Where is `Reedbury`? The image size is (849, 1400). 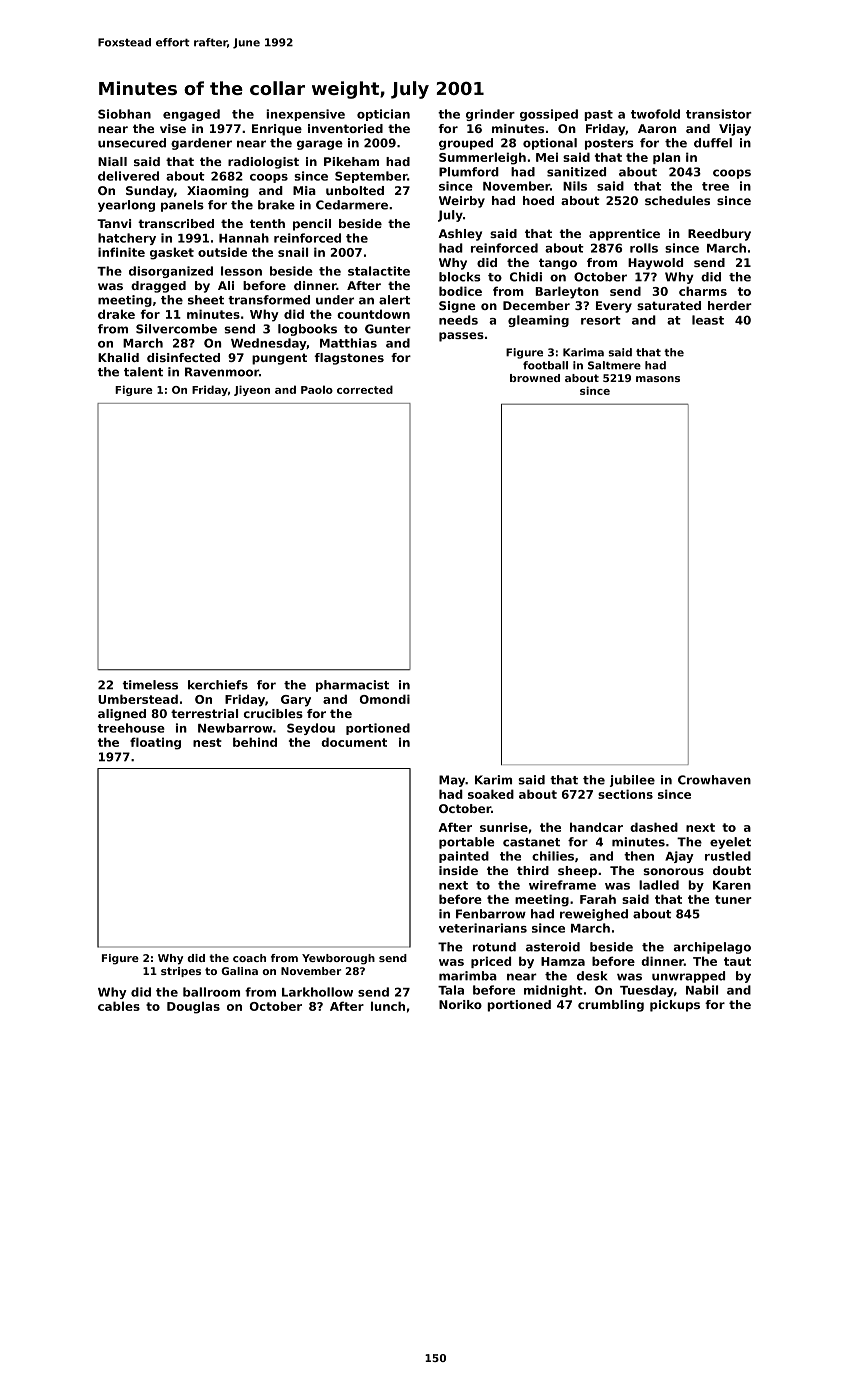 Reedbury is located at coordinates (719, 235).
